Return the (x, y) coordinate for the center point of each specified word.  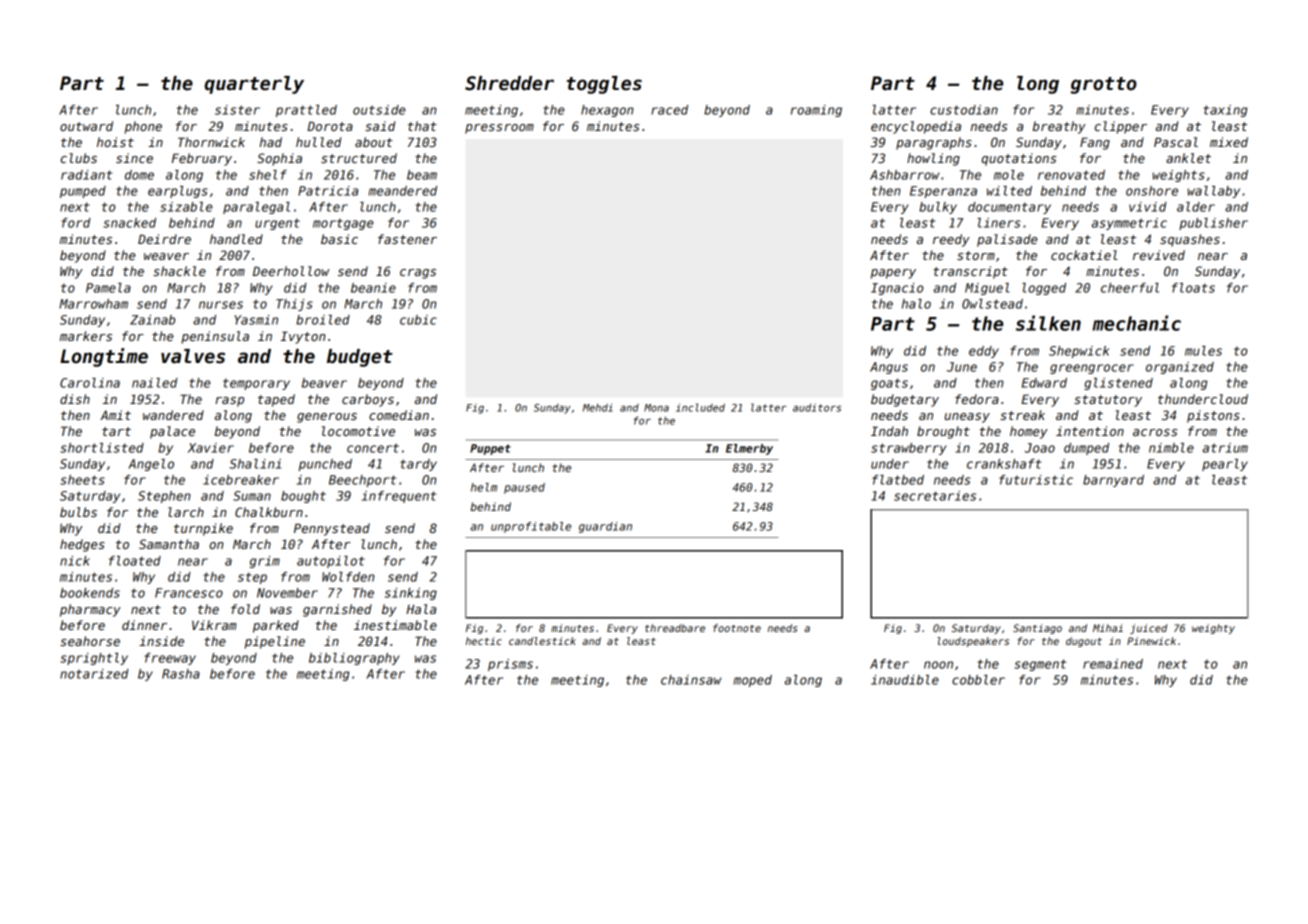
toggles (604, 85)
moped (753, 681)
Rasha (181, 674)
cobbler (978, 680)
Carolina (90, 383)
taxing (1225, 111)
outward (86, 126)
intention (1090, 431)
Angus (889, 368)
